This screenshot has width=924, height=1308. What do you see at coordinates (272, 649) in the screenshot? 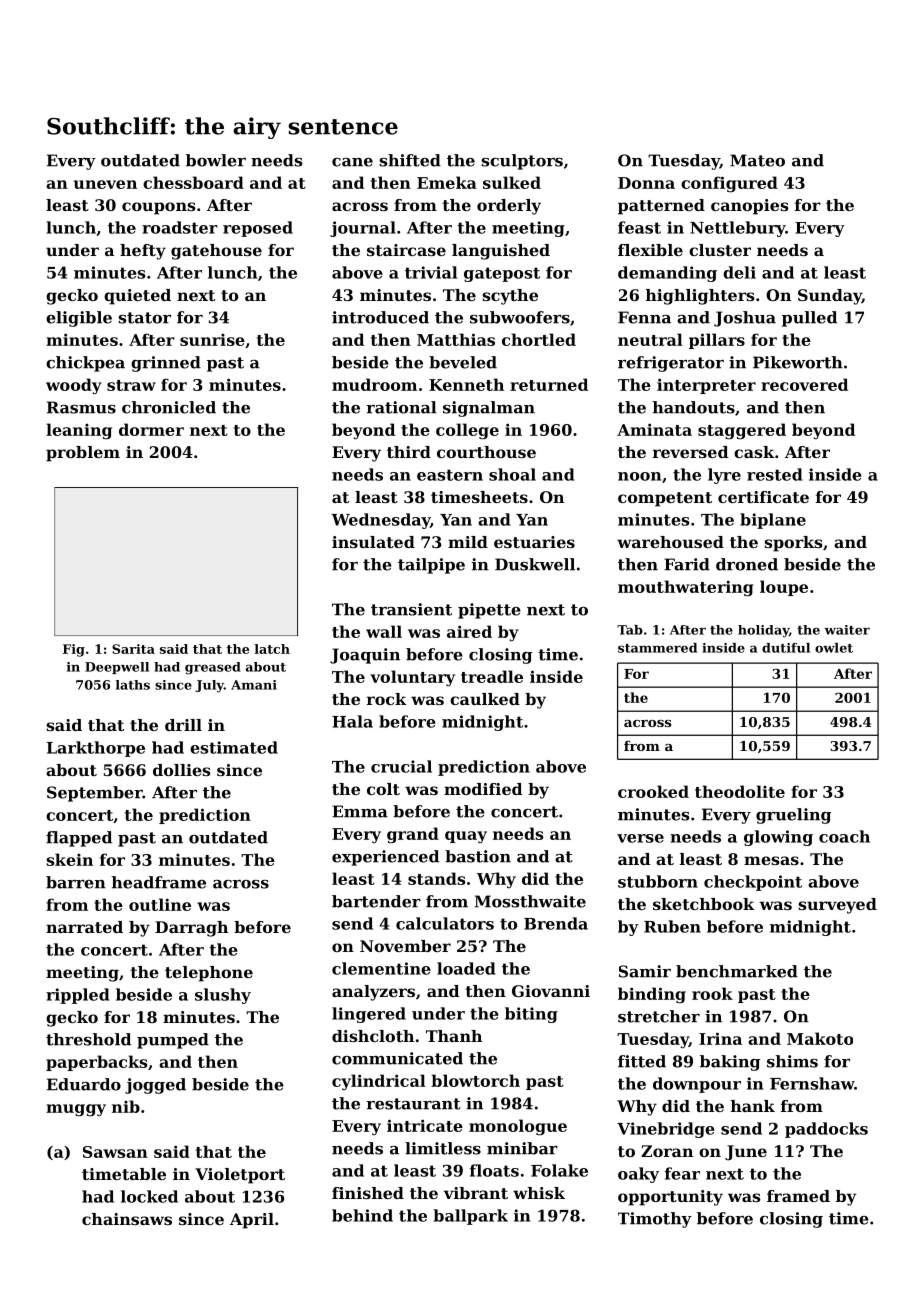
I see `latch` at bounding box center [272, 649].
